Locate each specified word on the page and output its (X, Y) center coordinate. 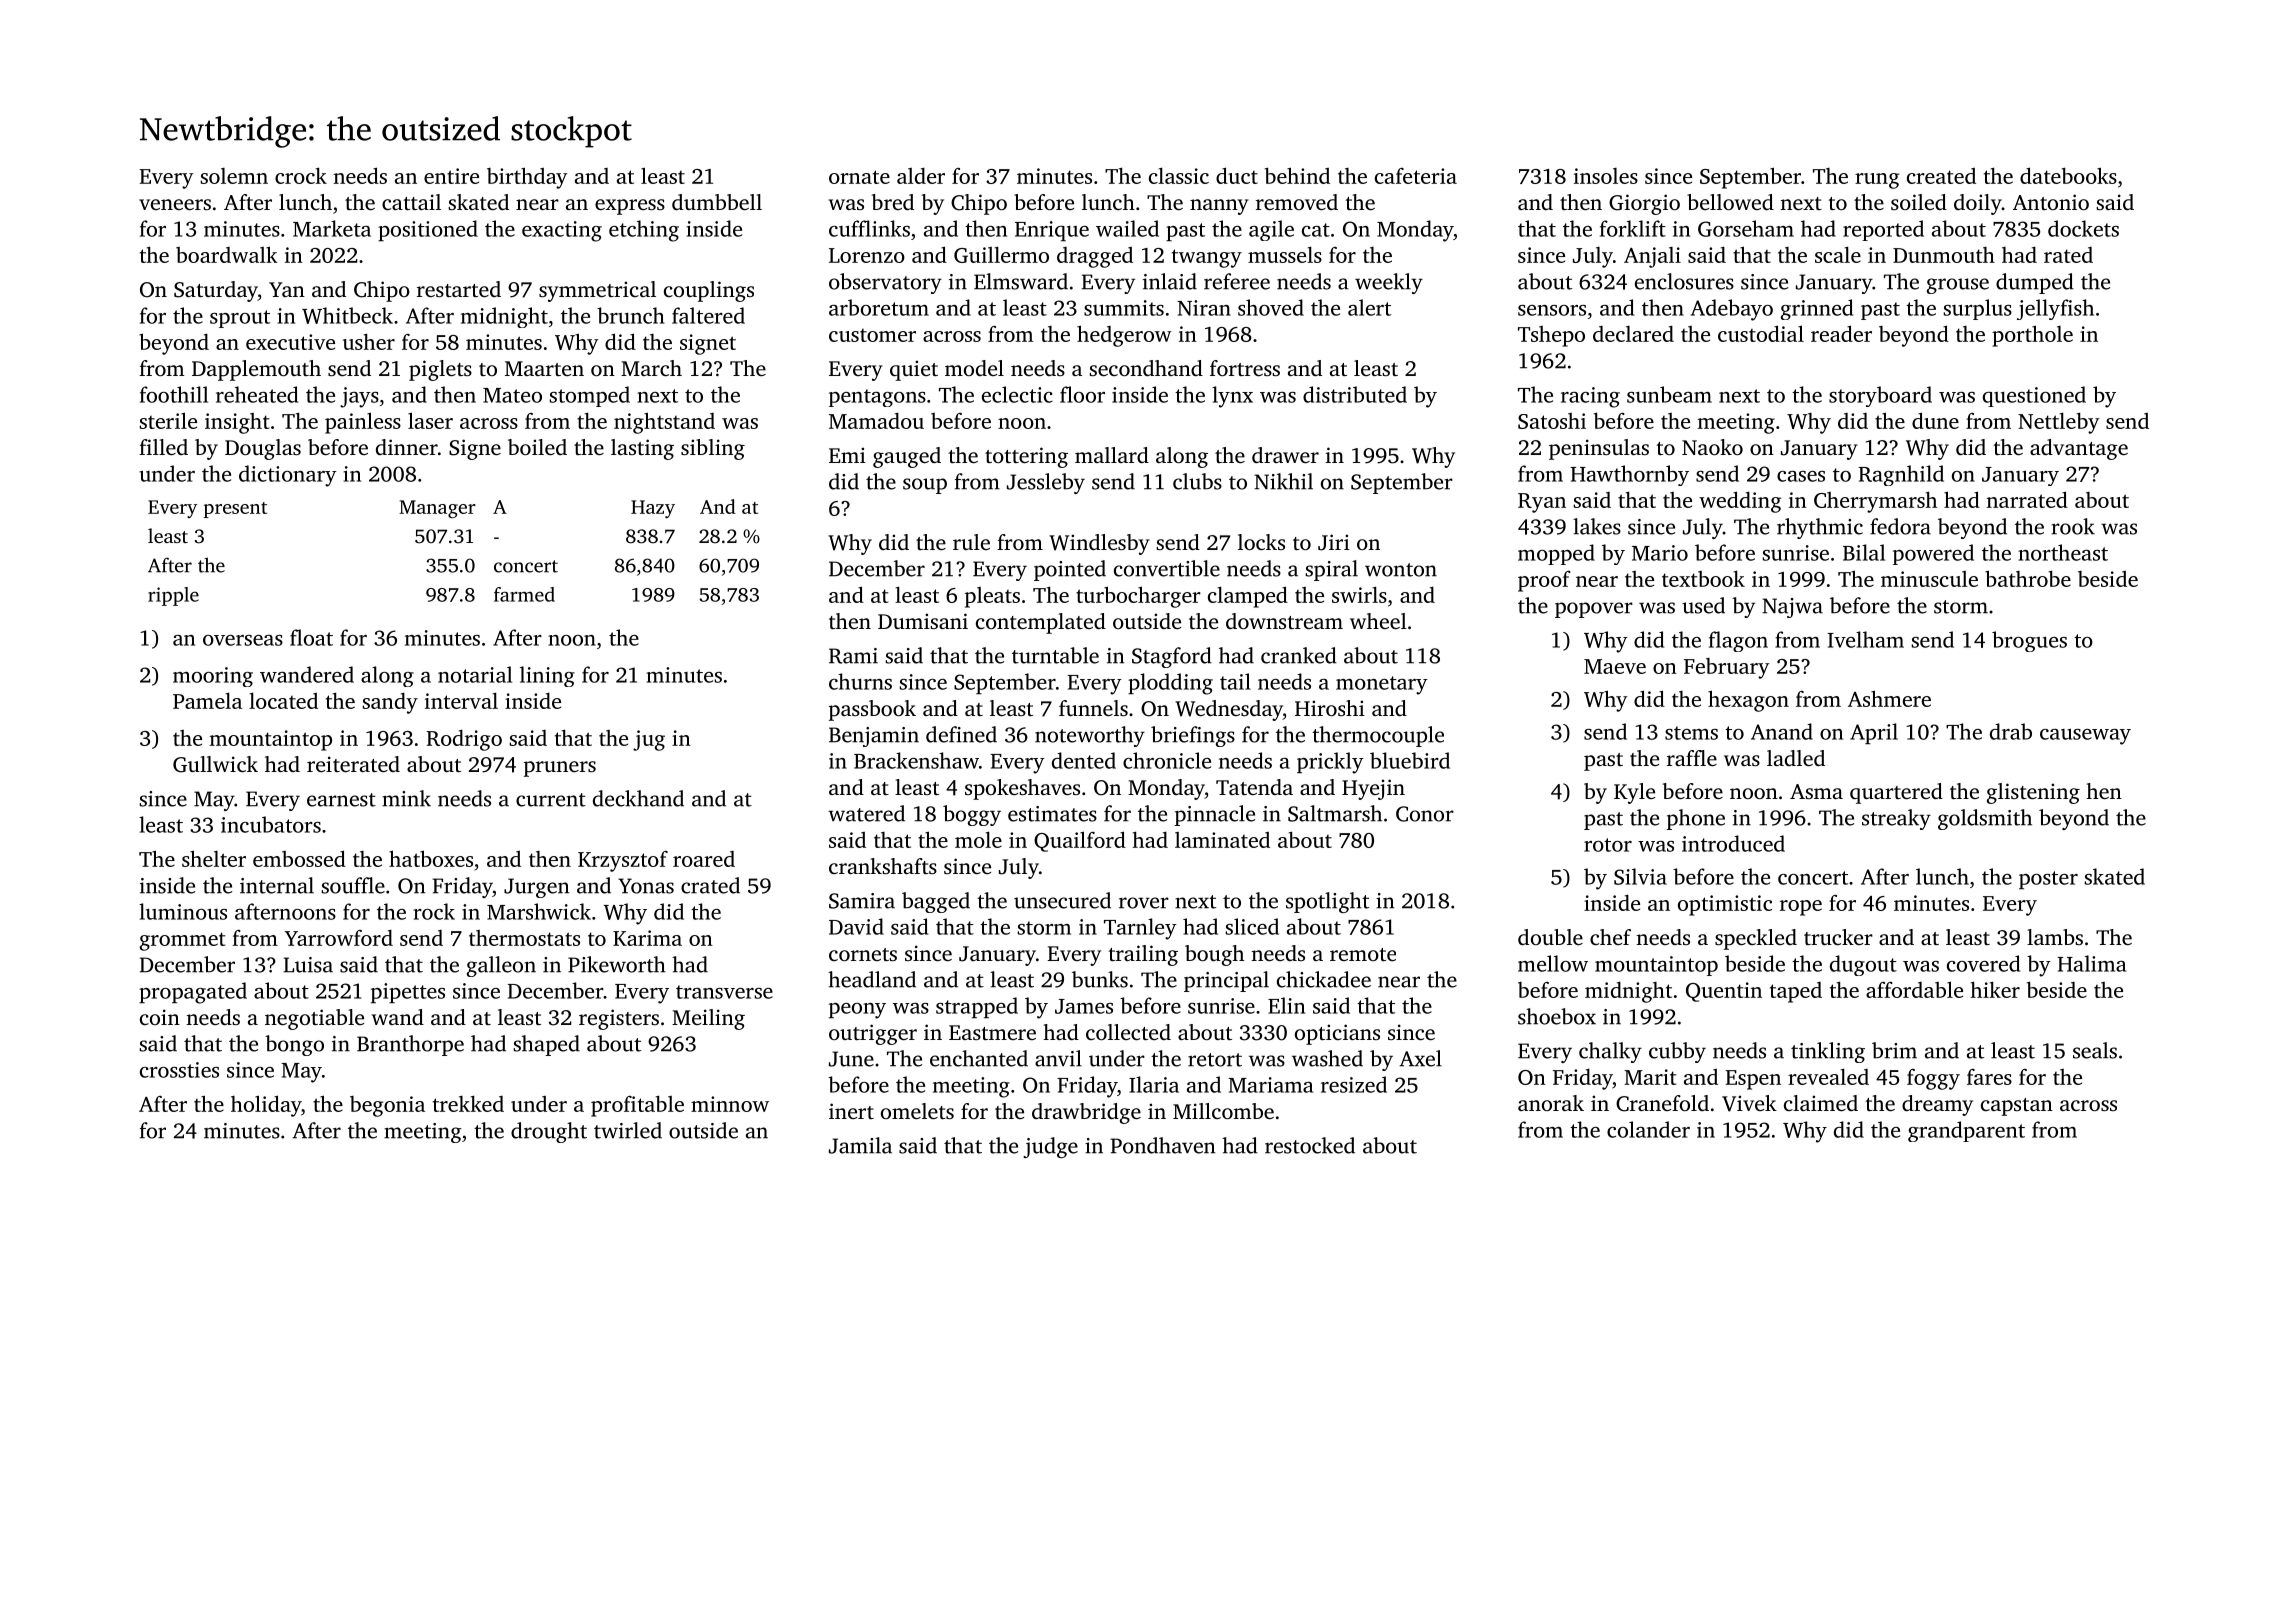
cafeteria (1416, 176)
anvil (1058, 1058)
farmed (524, 594)
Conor (1425, 814)
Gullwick (215, 764)
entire (451, 176)
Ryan (1542, 503)
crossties (179, 1070)
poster (2048, 880)
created (1941, 176)
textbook (1703, 578)
